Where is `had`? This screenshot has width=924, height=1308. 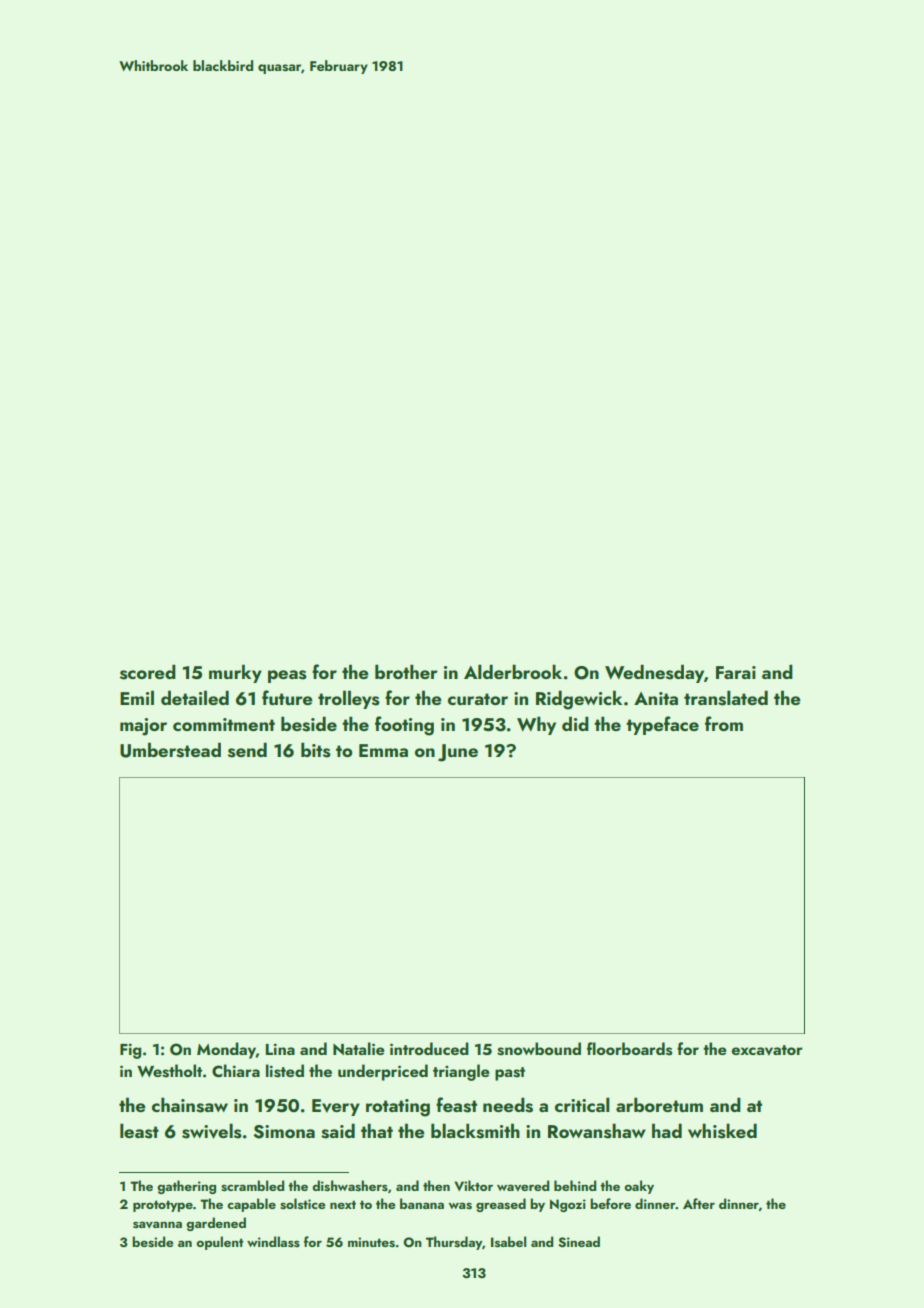
had is located at coordinates (667, 1130).
